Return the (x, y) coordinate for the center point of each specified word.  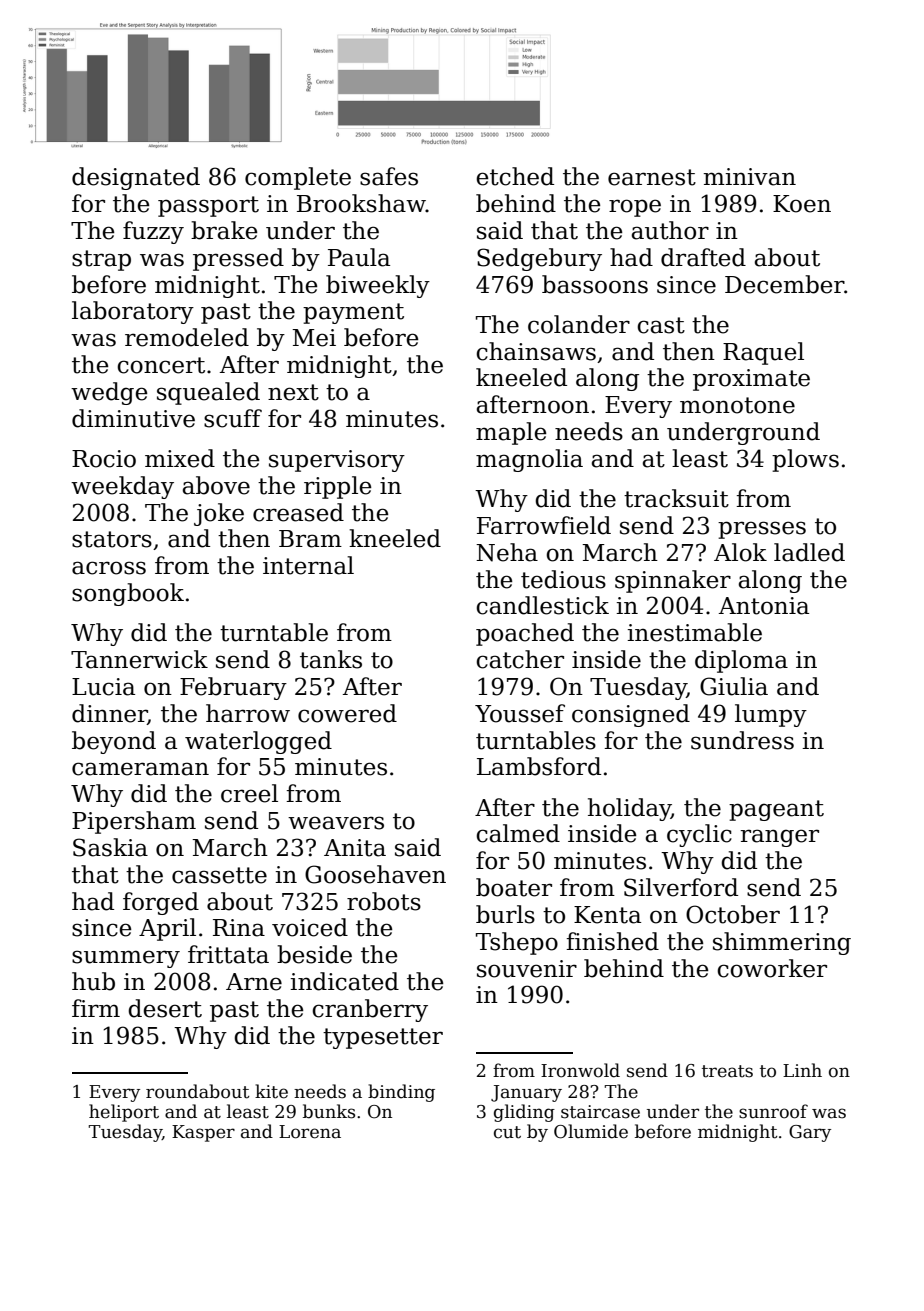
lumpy (771, 715)
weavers (336, 823)
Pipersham (134, 822)
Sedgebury (539, 259)
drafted (703, 257)
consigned (631, 715)
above (216, 485)
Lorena (310, 1132)
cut (507, 1132)
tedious (563, 579)
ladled (809, 552)
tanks (331, 659)
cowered (347, 713)
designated (136, 178)
